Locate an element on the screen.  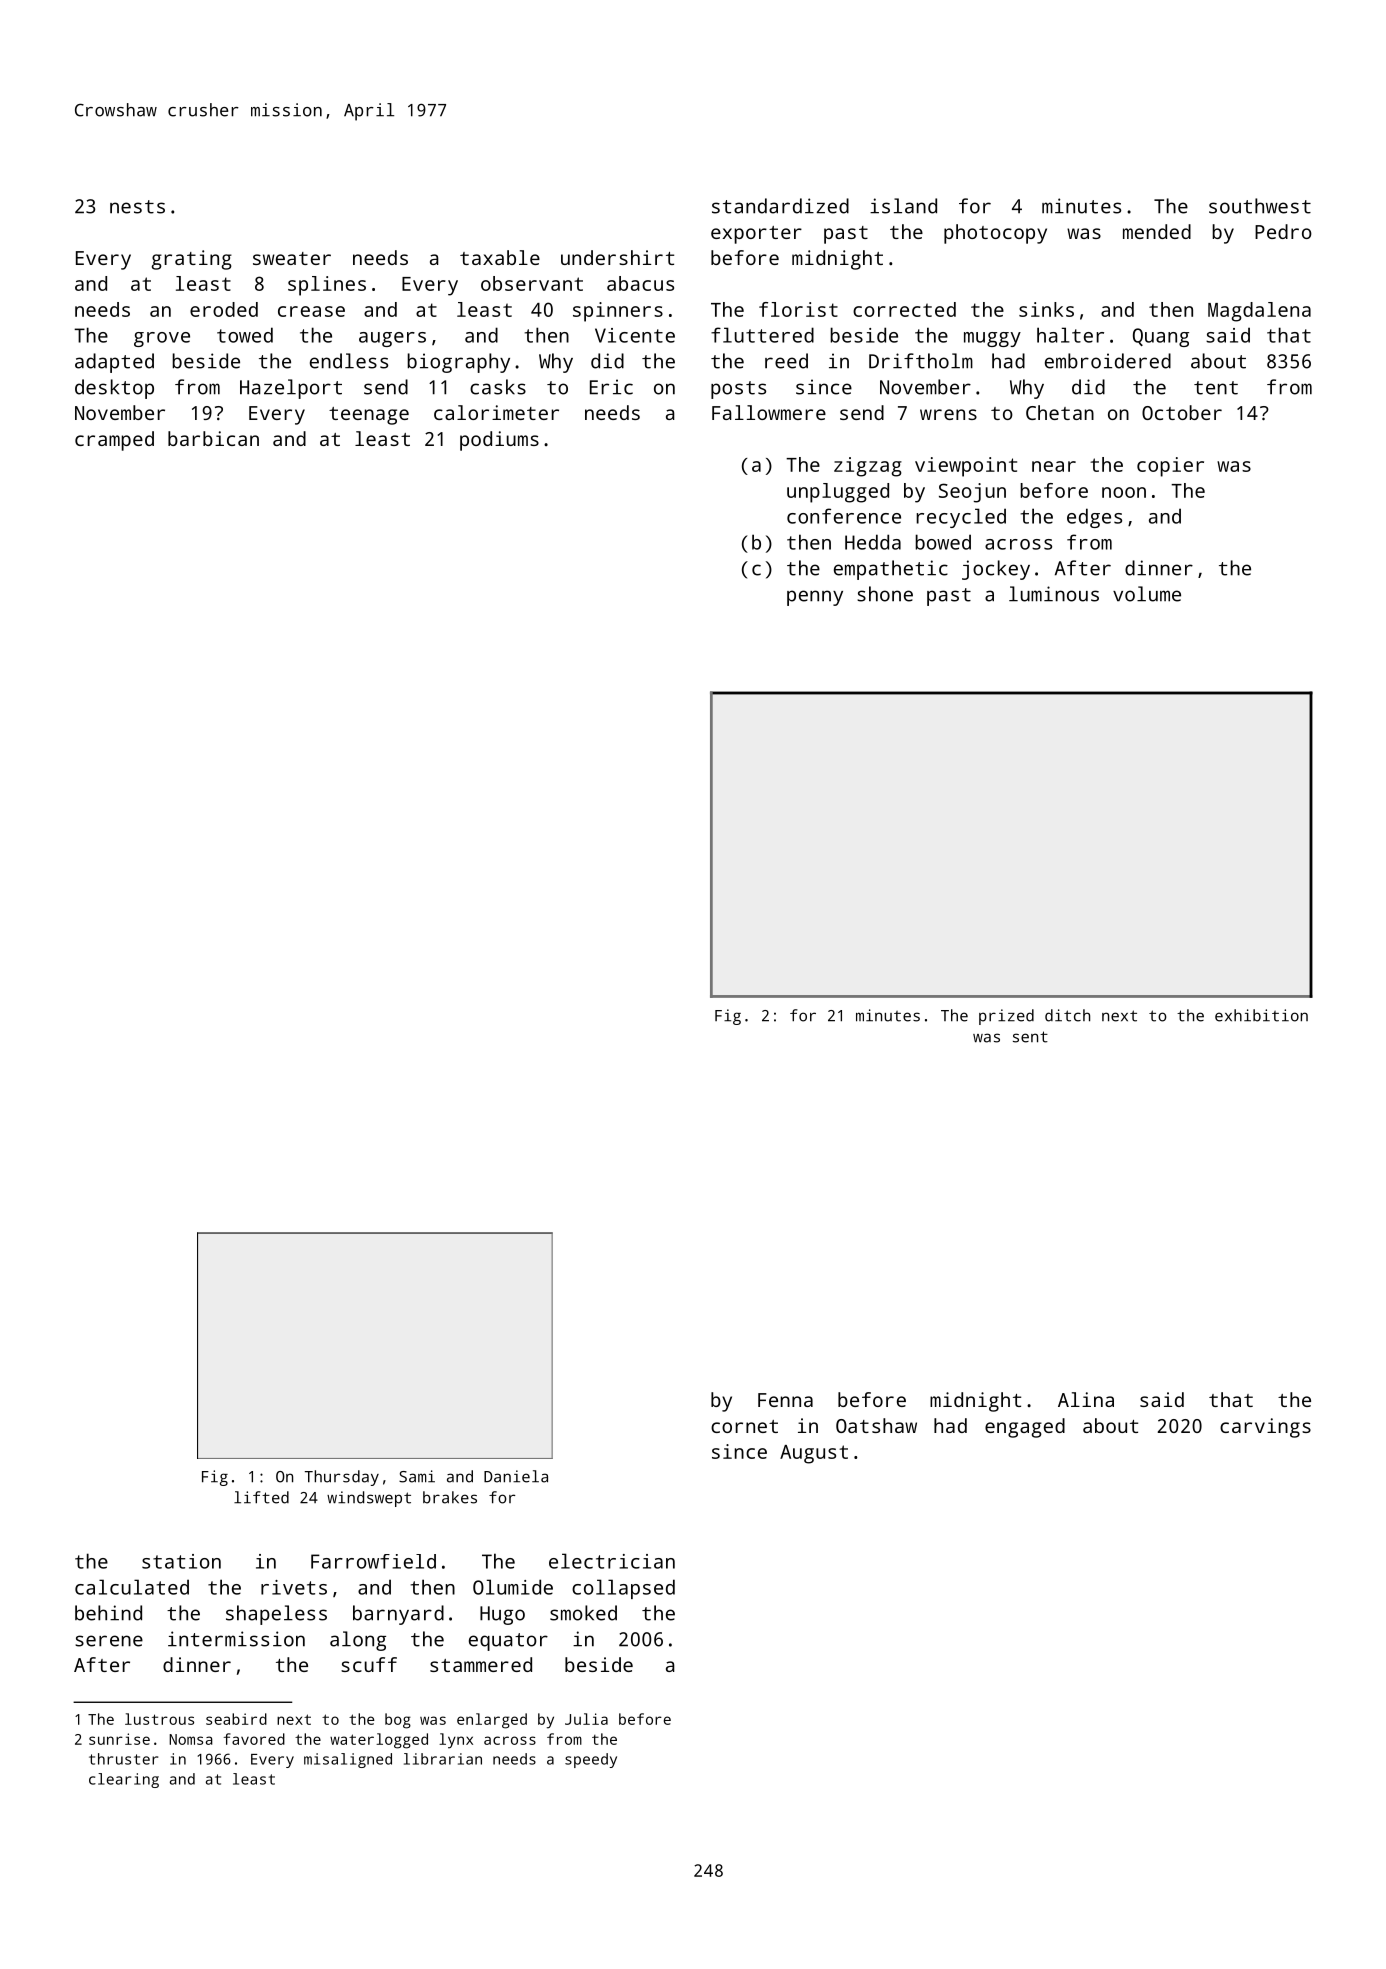
ditch is located at coordinates (1067, 1015).
